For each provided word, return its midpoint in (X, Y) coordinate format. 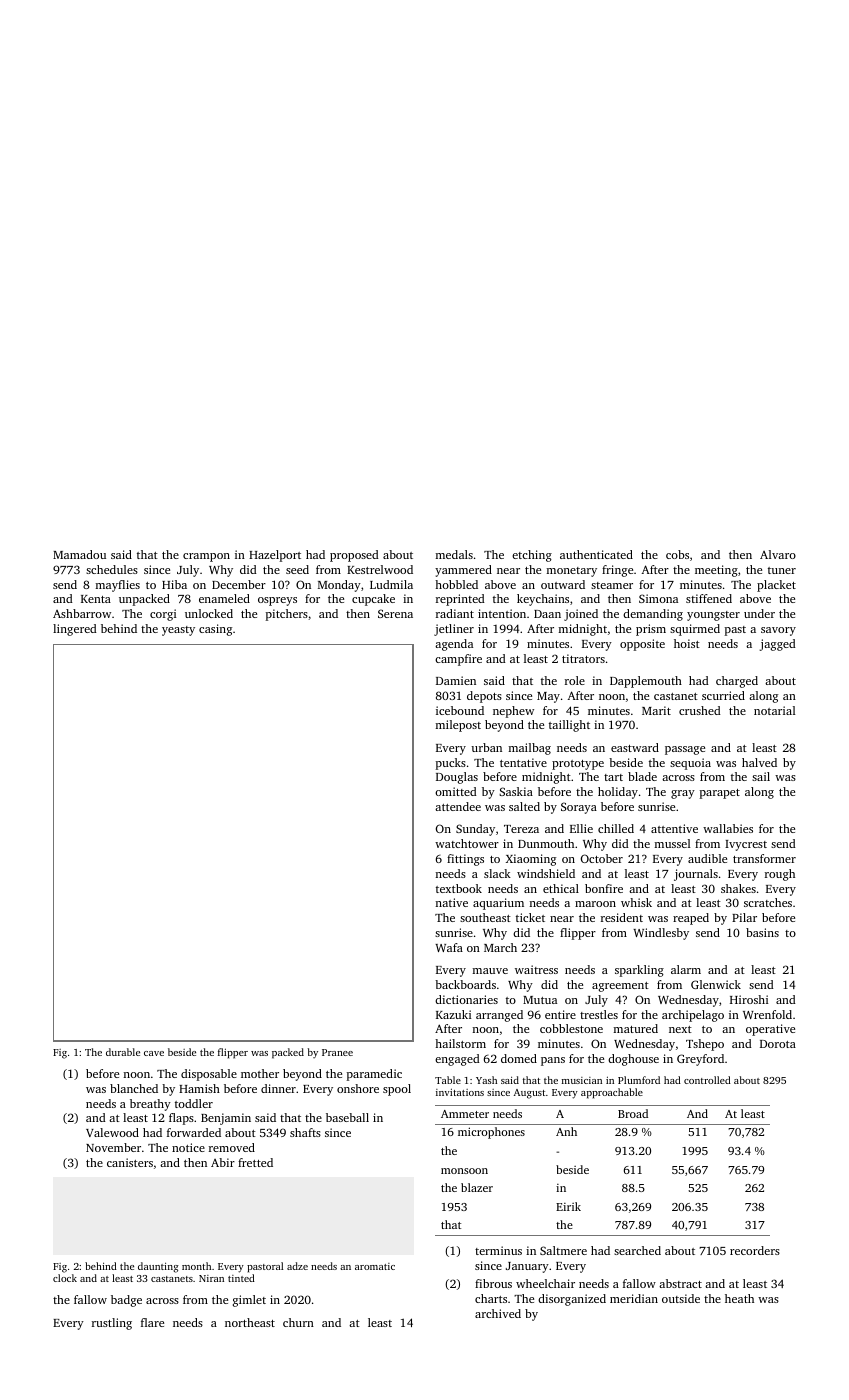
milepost (458, 726)
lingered (75, 630)
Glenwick (716, 984)
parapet (720, 794)
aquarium (498, 904)
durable (123, 1052)
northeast (250, 1322)
